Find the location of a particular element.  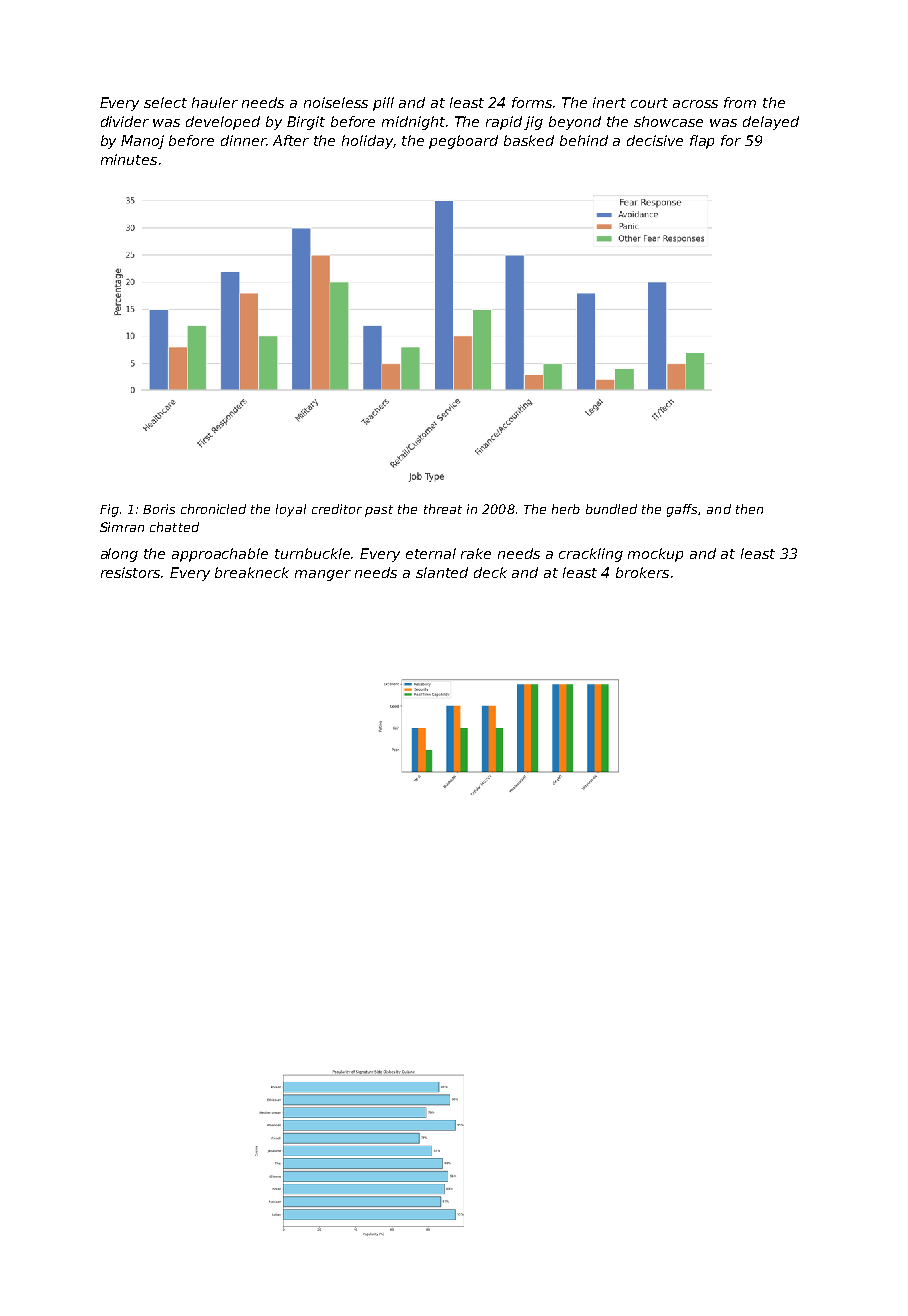

select is located at coordinates (165, 102).
